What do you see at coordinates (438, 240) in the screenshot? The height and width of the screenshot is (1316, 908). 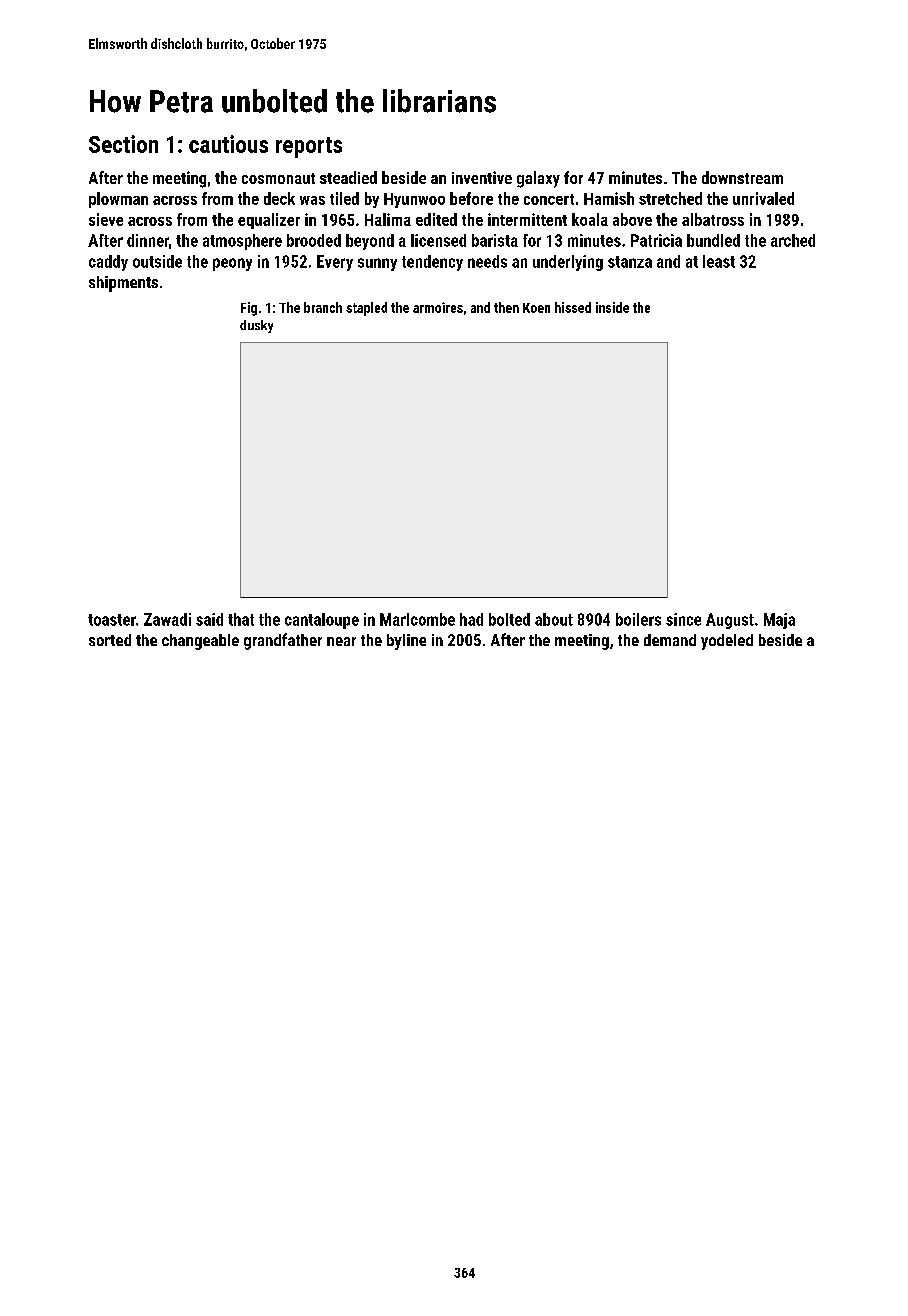 I see `licensed` at bounding box center [438, 240].
